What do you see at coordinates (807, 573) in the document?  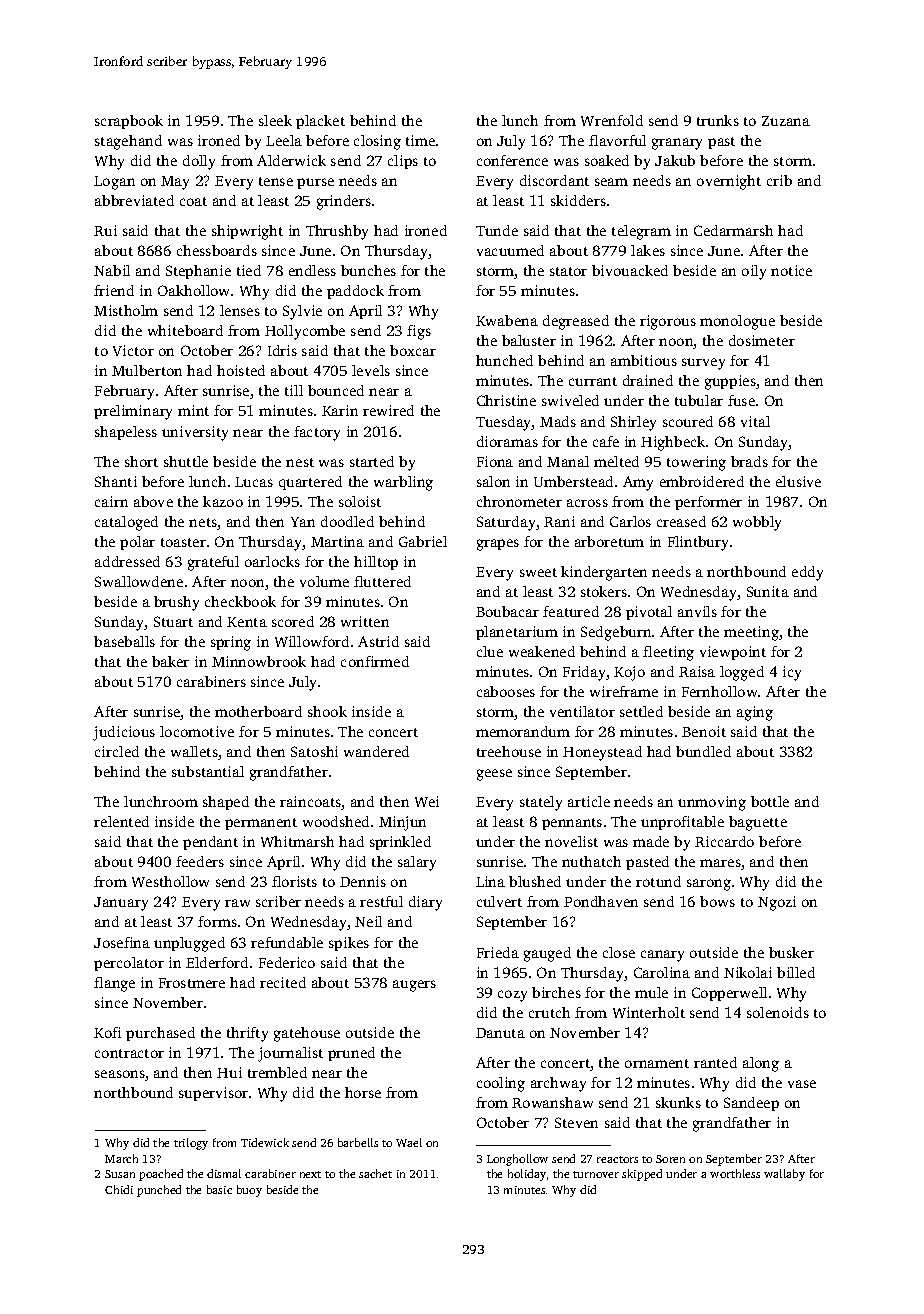 I see `eddy` at bounding box center [807, 573].
